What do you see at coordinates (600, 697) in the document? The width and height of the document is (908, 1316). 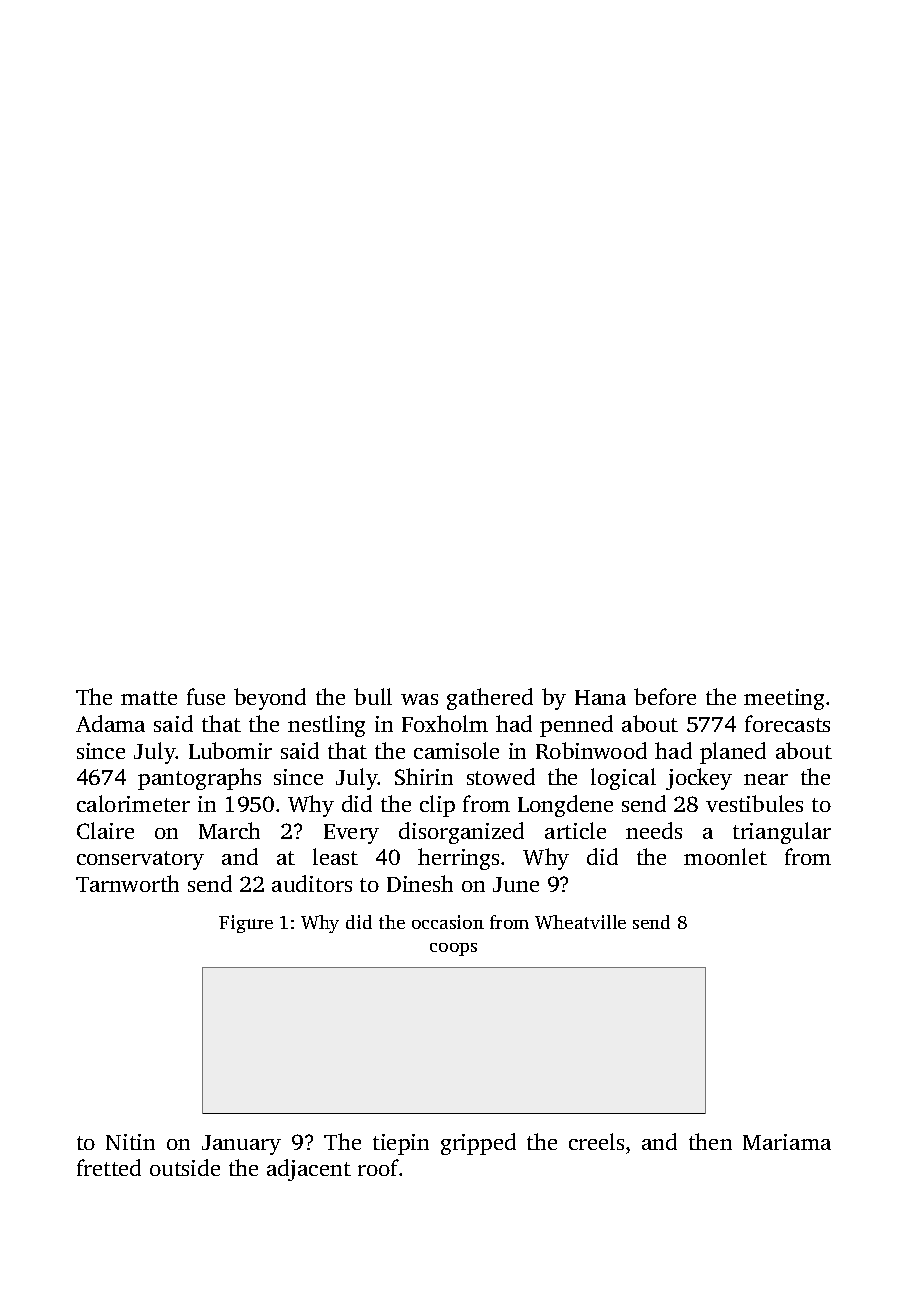 I see `Hana` at bounding box center [600, 697].
